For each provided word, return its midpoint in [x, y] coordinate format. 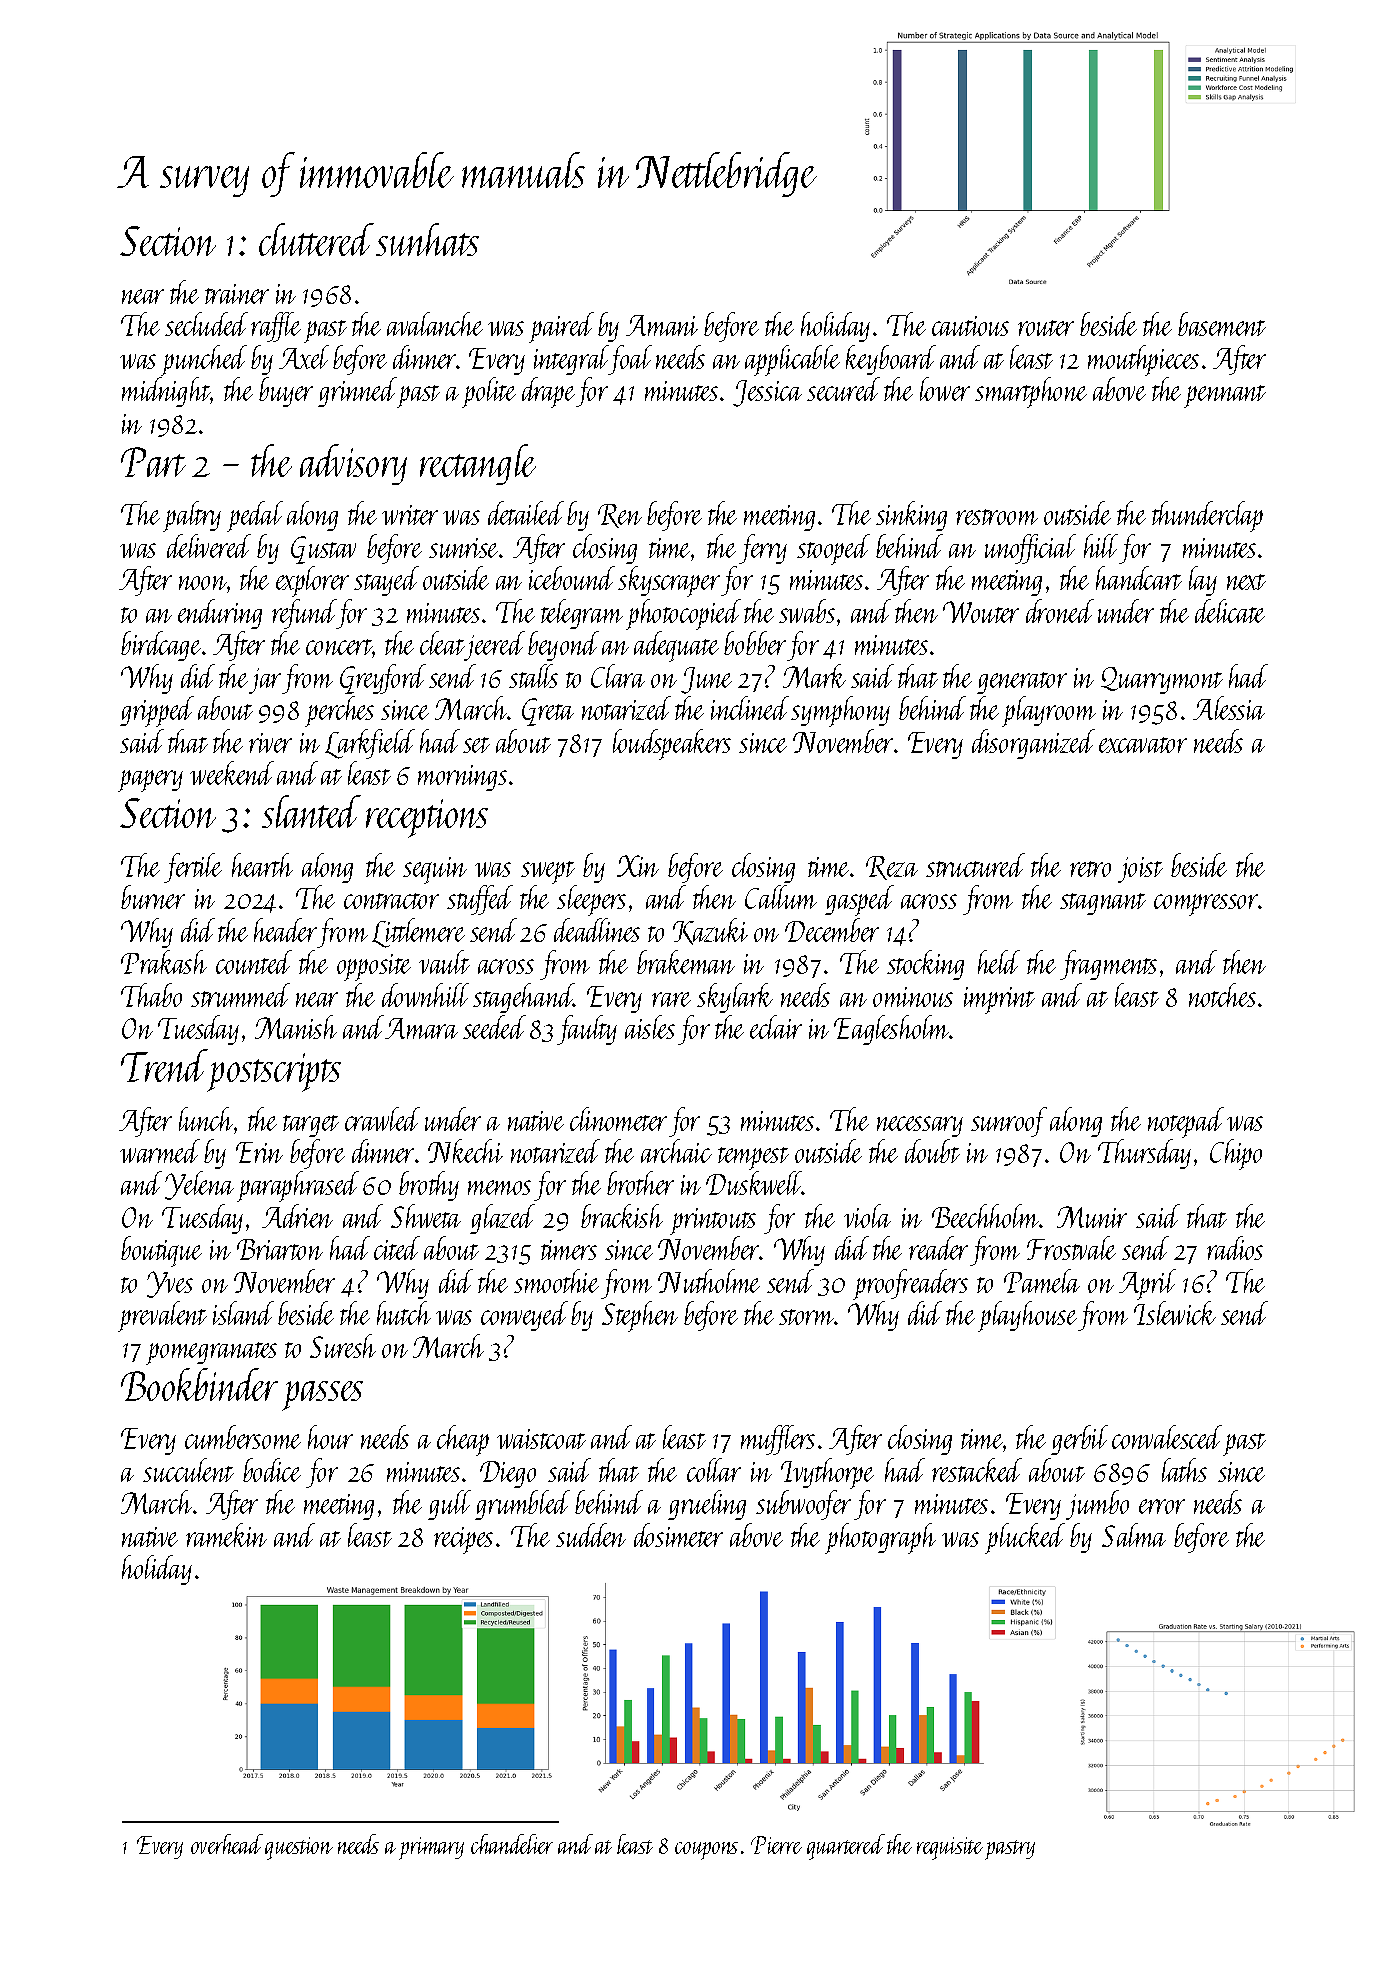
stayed [386, 581]
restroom [997, 517]
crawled [382, 1119]
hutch [404, 1313]
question [299, 1848]
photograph [880, 1538]
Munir [1092, 1217]
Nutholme [709, 1281]
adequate [676, 646]
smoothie [556, 1281]
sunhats [427, 239]
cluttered [316, 239]
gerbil [1079, 1440]
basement [1222, 324]
